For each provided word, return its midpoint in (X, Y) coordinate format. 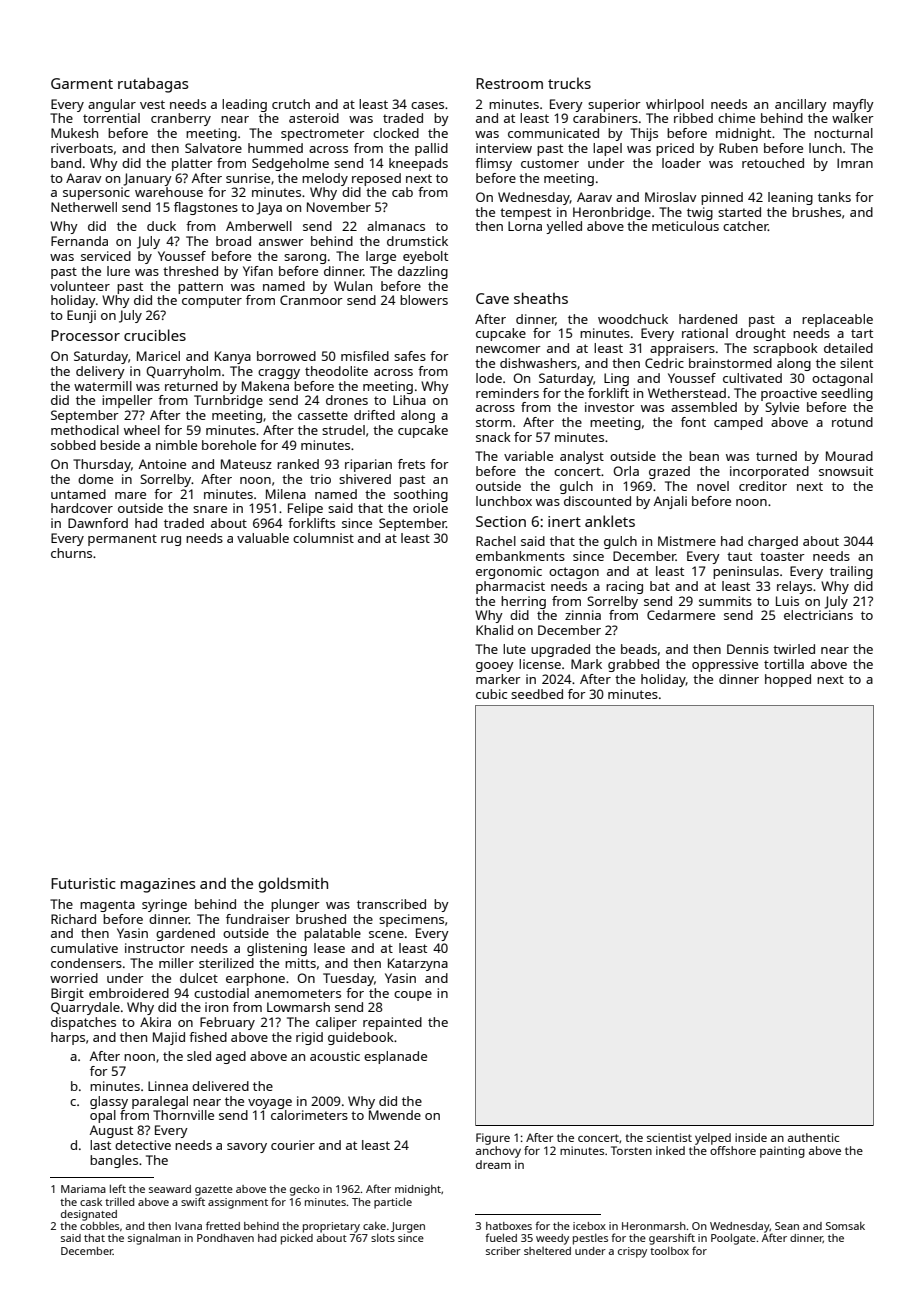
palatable (332, 934)
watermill (103, 386)
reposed (376, 179)
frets (411, 464)
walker (853, 118)
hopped (788, 680)
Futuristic (83, 883)
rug (171, 541)
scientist (669, 1137)
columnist (323, 538)
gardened (185, 934)
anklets (610, 521)
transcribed (391, 904)
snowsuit (846, 471)
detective (143, 1145)
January (147, 179)
